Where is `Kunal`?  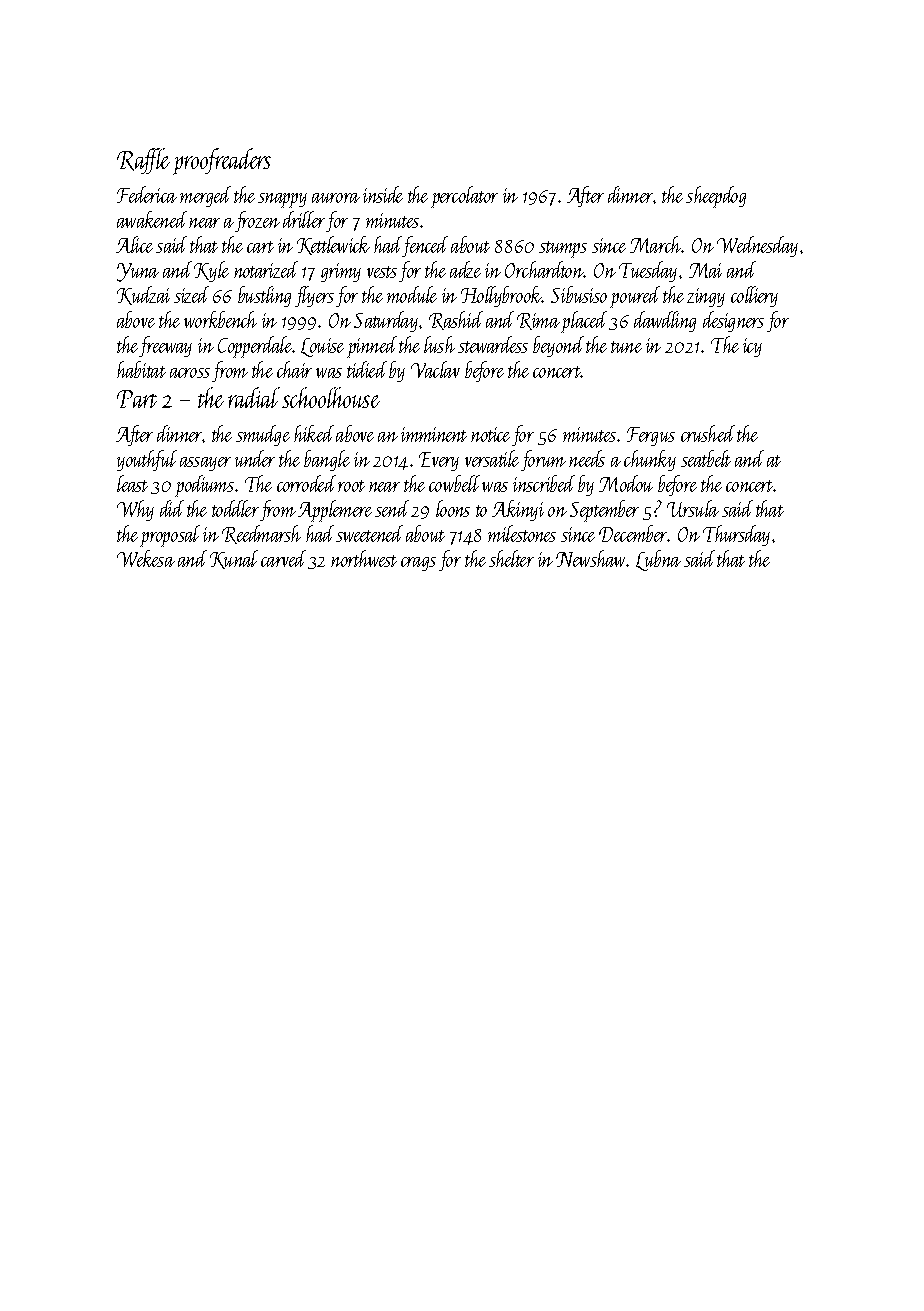 Kunal is located at coordinates (234, 559).
